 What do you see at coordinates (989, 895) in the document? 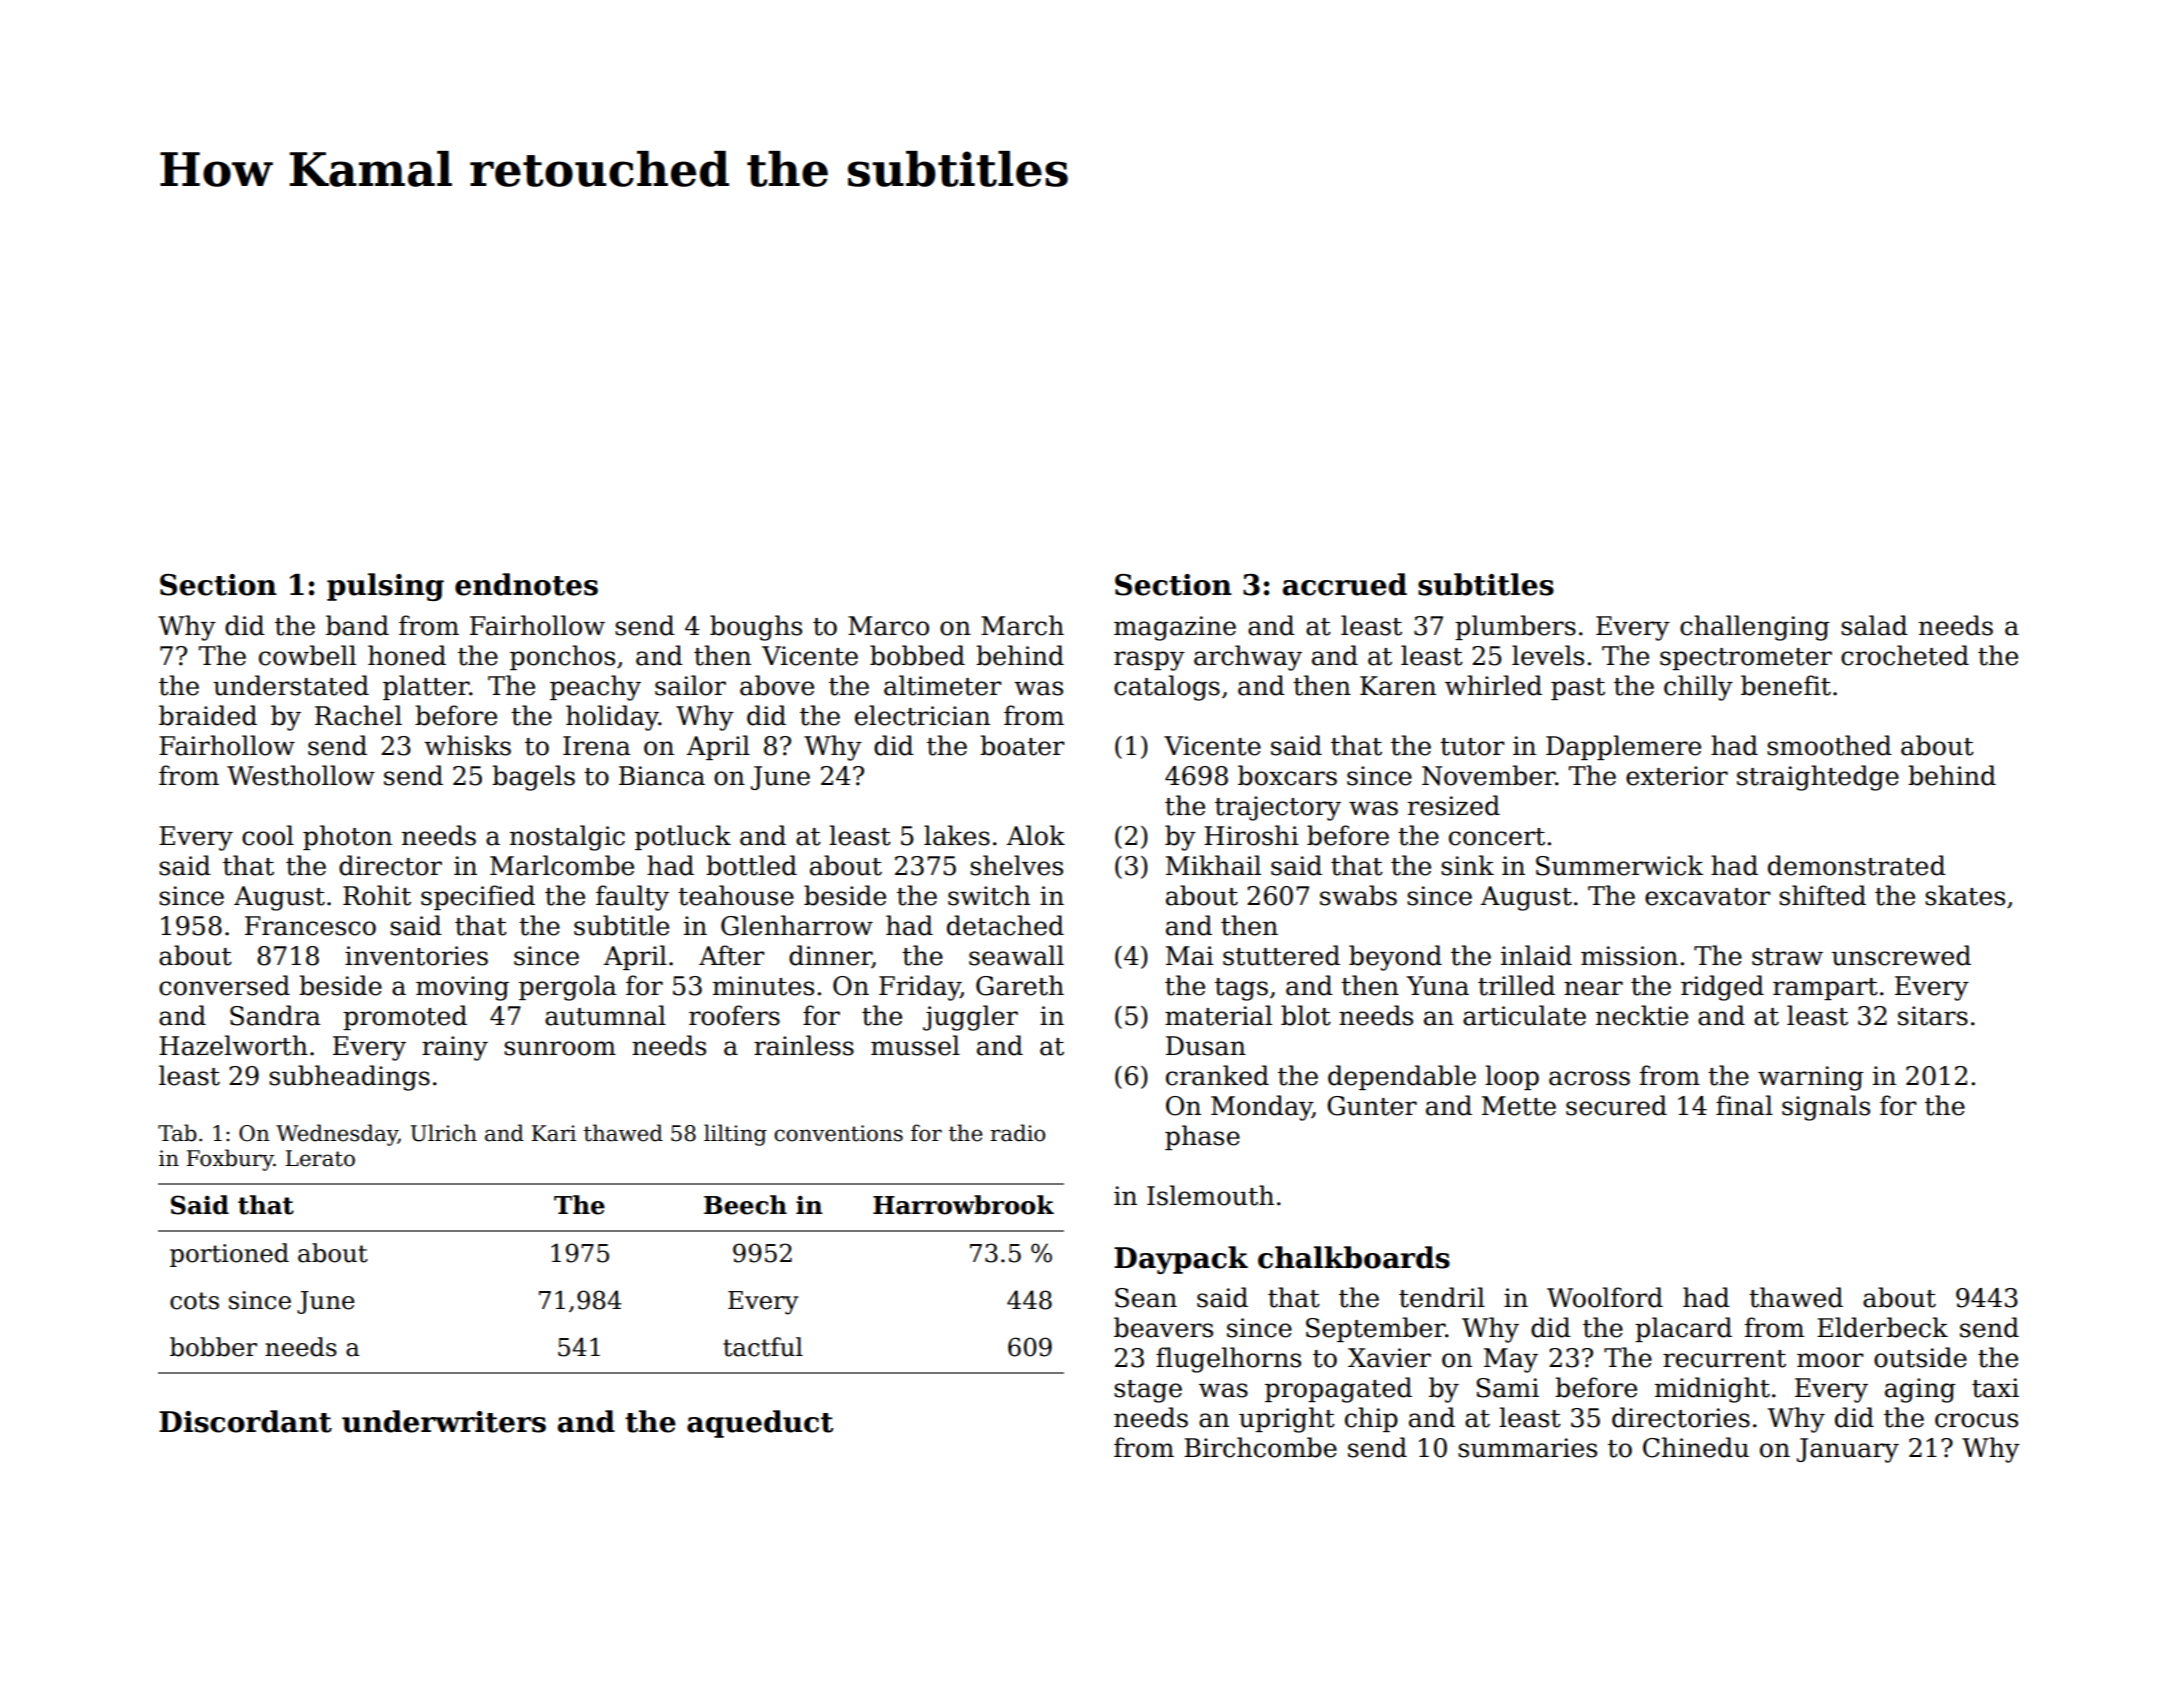
I see `switch` at bounding box center [989, 895].
